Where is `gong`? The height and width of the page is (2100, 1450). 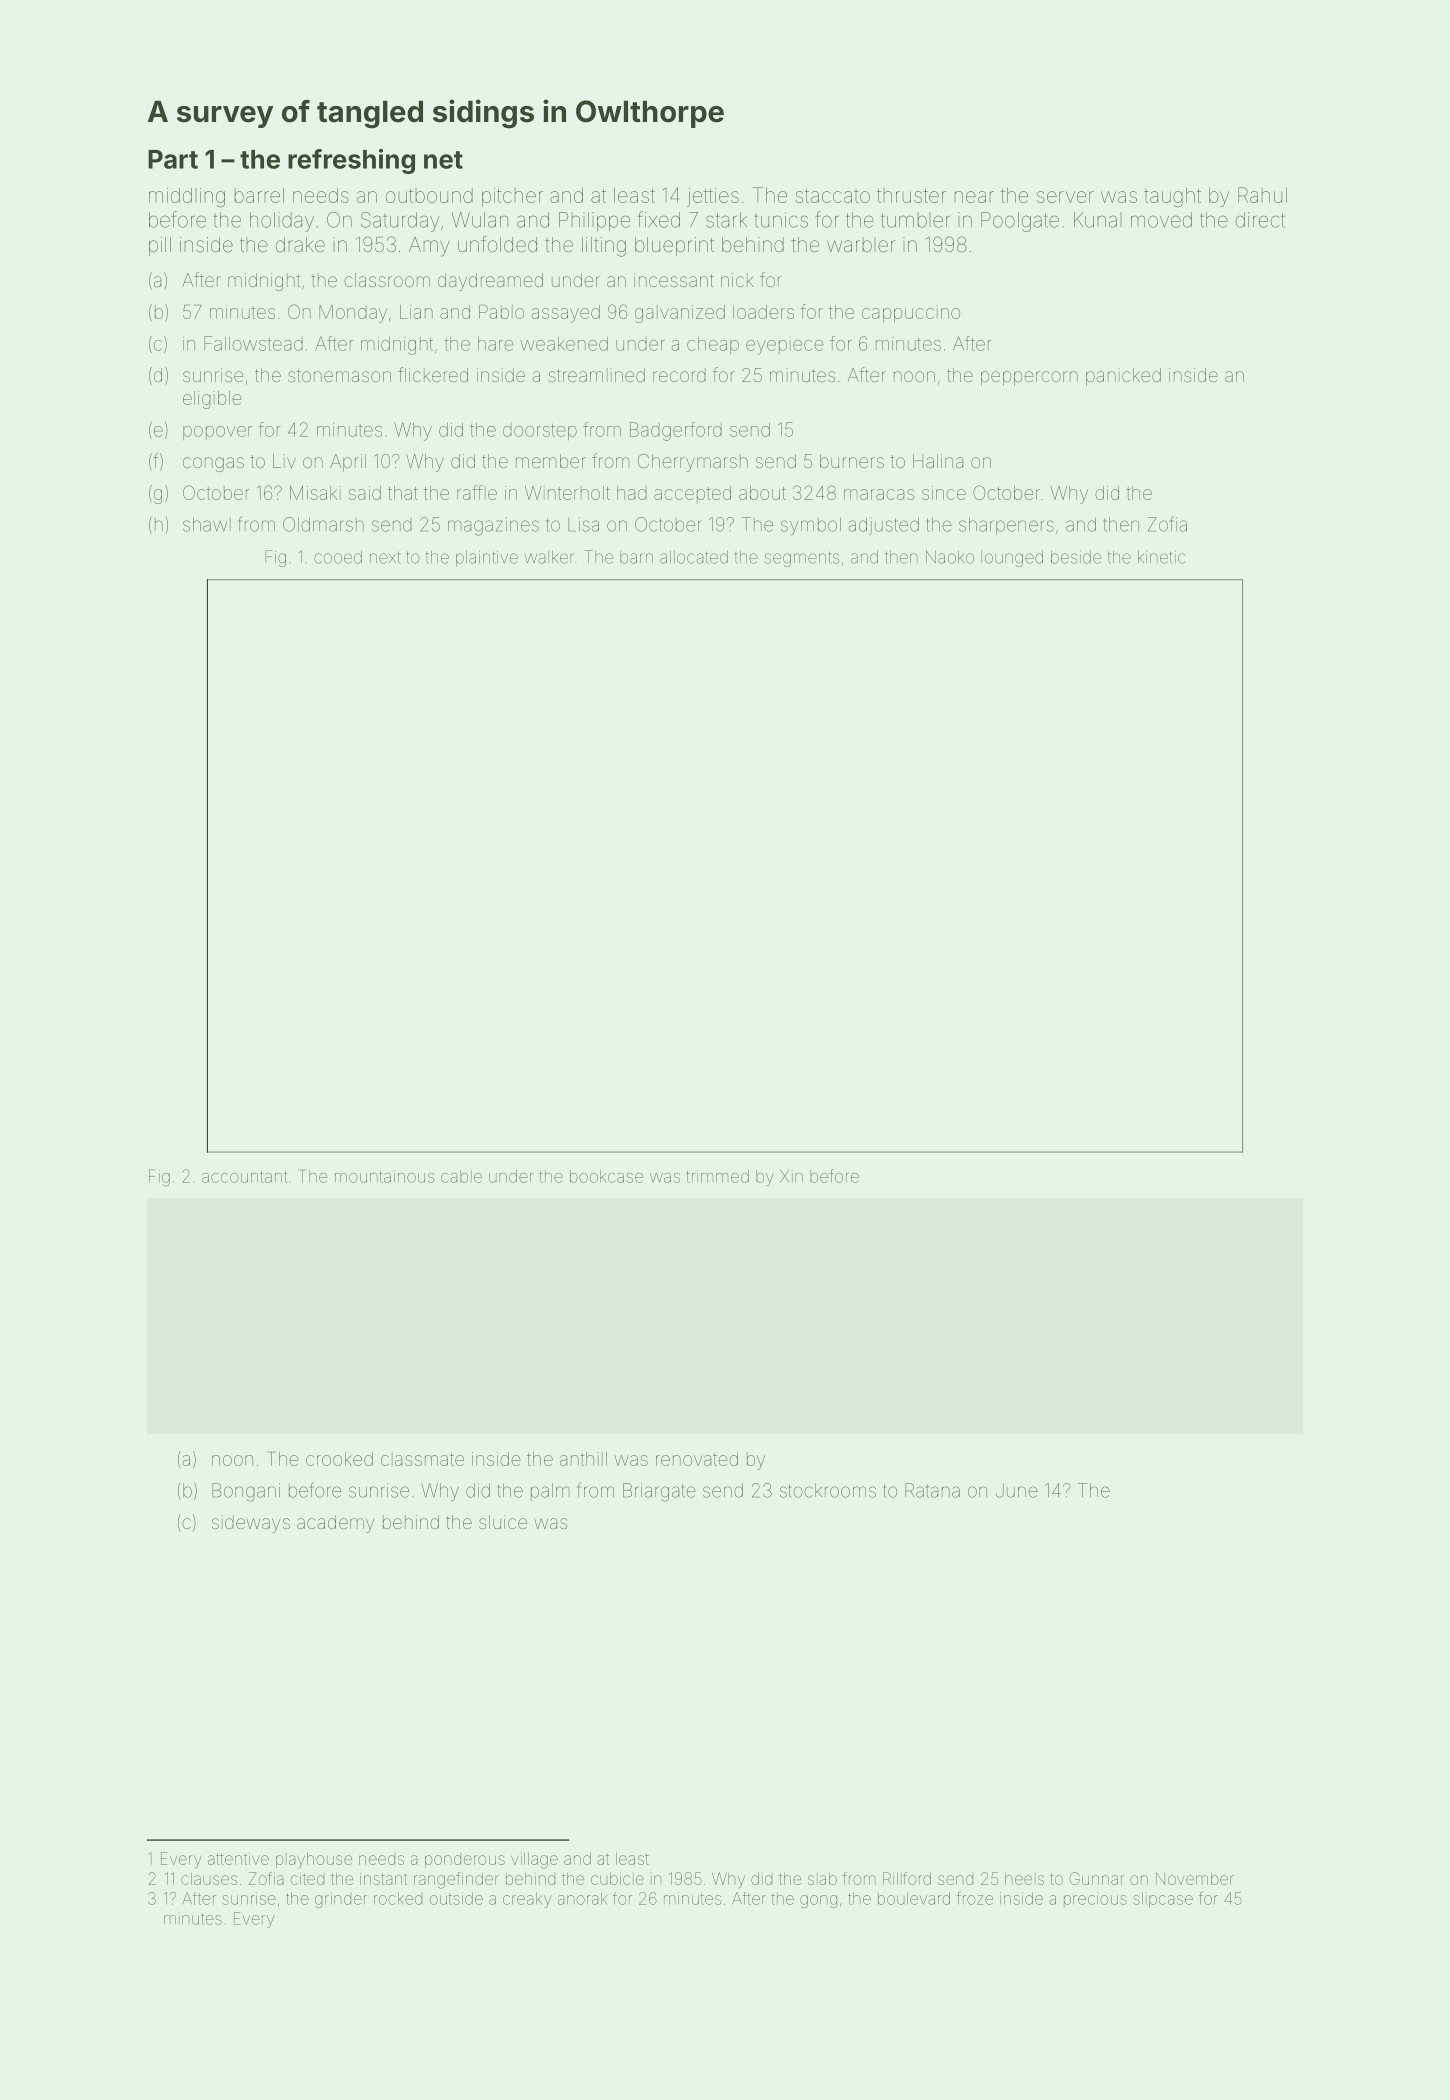
gong is located at coordinates (818, 1901).
